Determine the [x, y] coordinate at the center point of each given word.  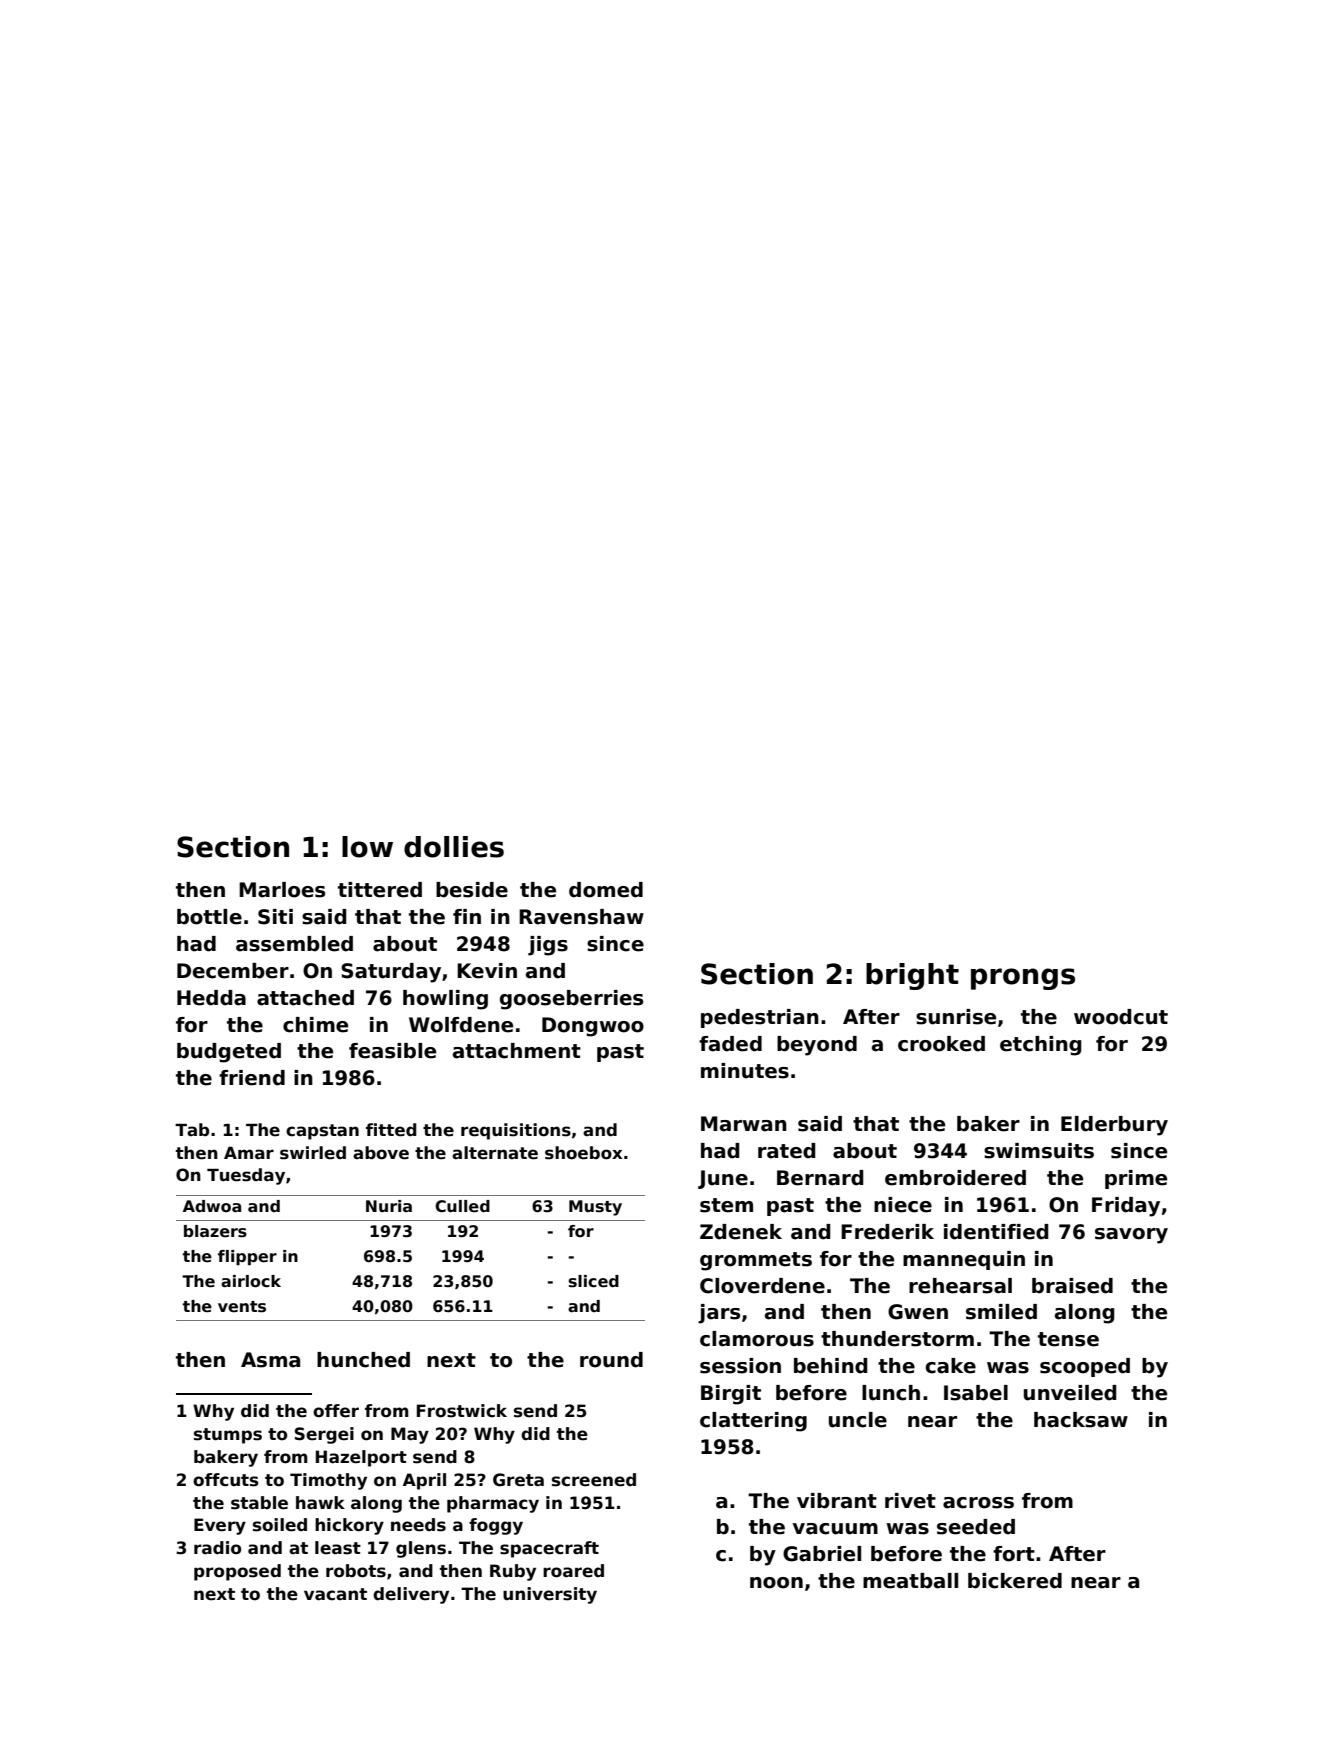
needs [418, 1525]
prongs [1023, 979]
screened [594, 1480]
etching [1041, 1046]
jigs [548, 946]
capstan [322, 1132]
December [233, 971]
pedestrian [760, 1018]
